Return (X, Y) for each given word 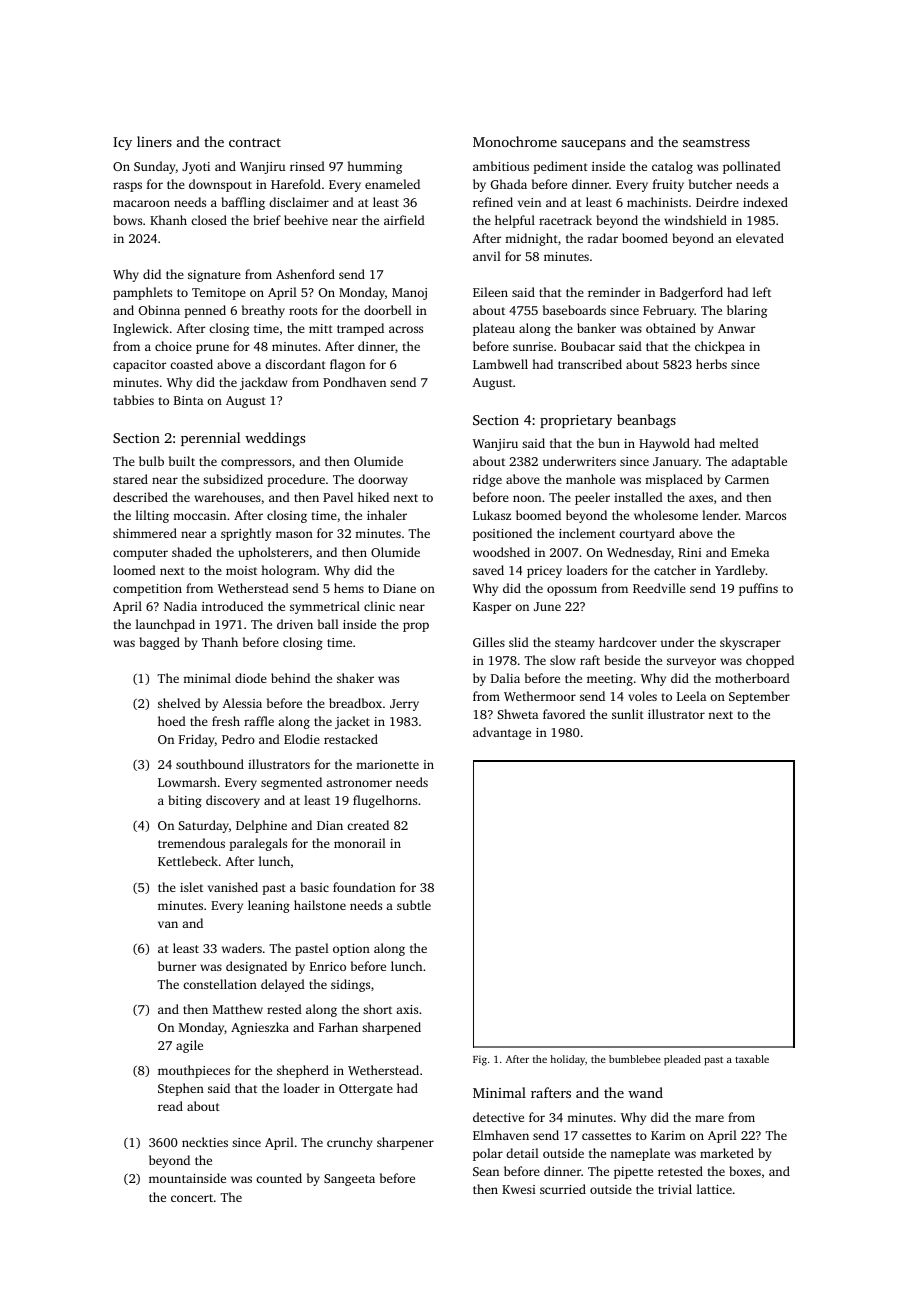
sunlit (628, 714)
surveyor (691, 663)
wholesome (666, 515)
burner (177, 966)
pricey (544, 572)
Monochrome (515, 141)
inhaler (387, 515)
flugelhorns (385, 801)
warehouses (227, 497)
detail (522, 1153)
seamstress (716, 142)
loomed (134, 570)
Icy (122, 143)
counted (279, 1178)
